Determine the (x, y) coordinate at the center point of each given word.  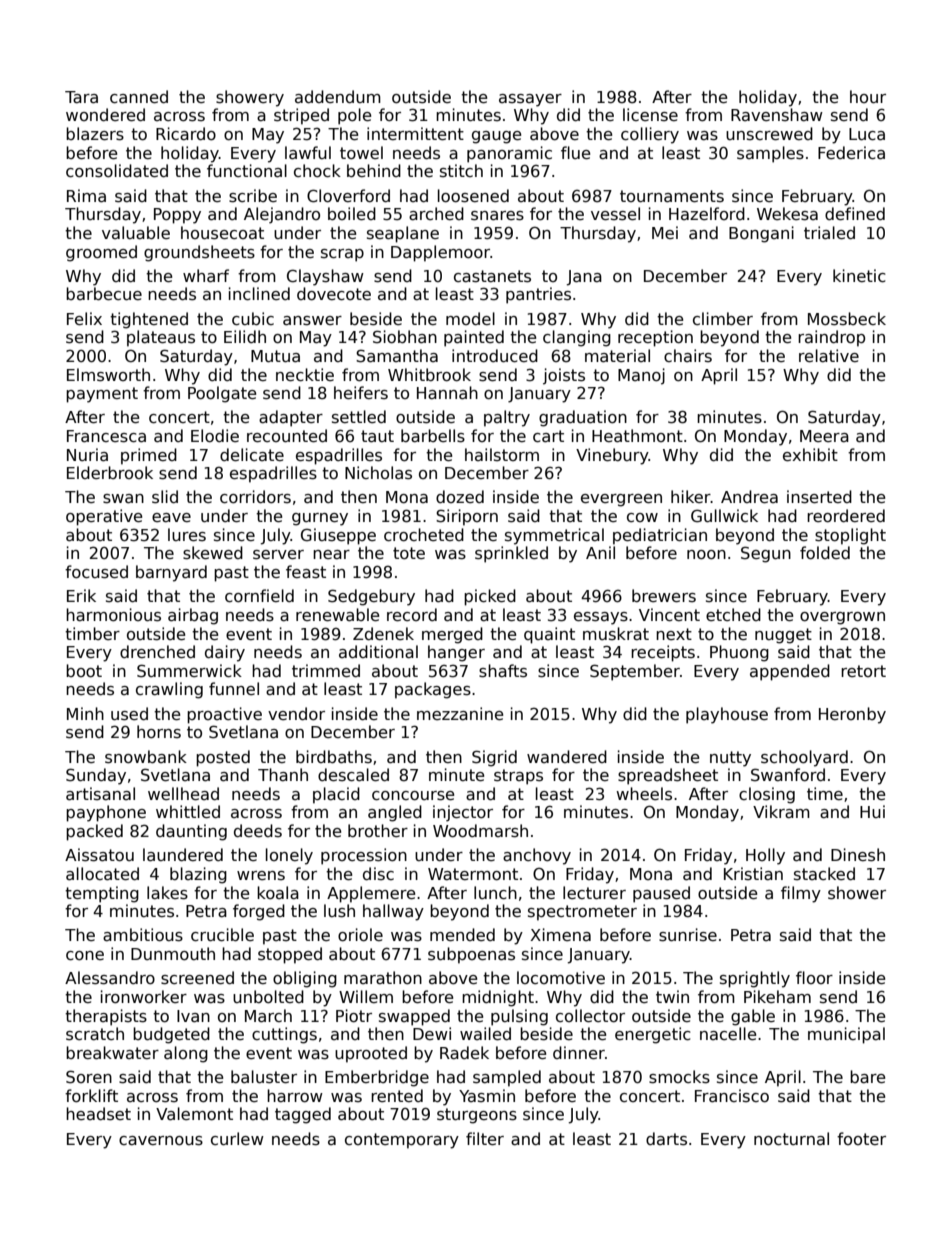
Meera (824, 436)
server (278, 555)
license (650, 114)
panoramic (509, 154)
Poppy (177, 216)
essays (601, 618)
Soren (89, 1077)
